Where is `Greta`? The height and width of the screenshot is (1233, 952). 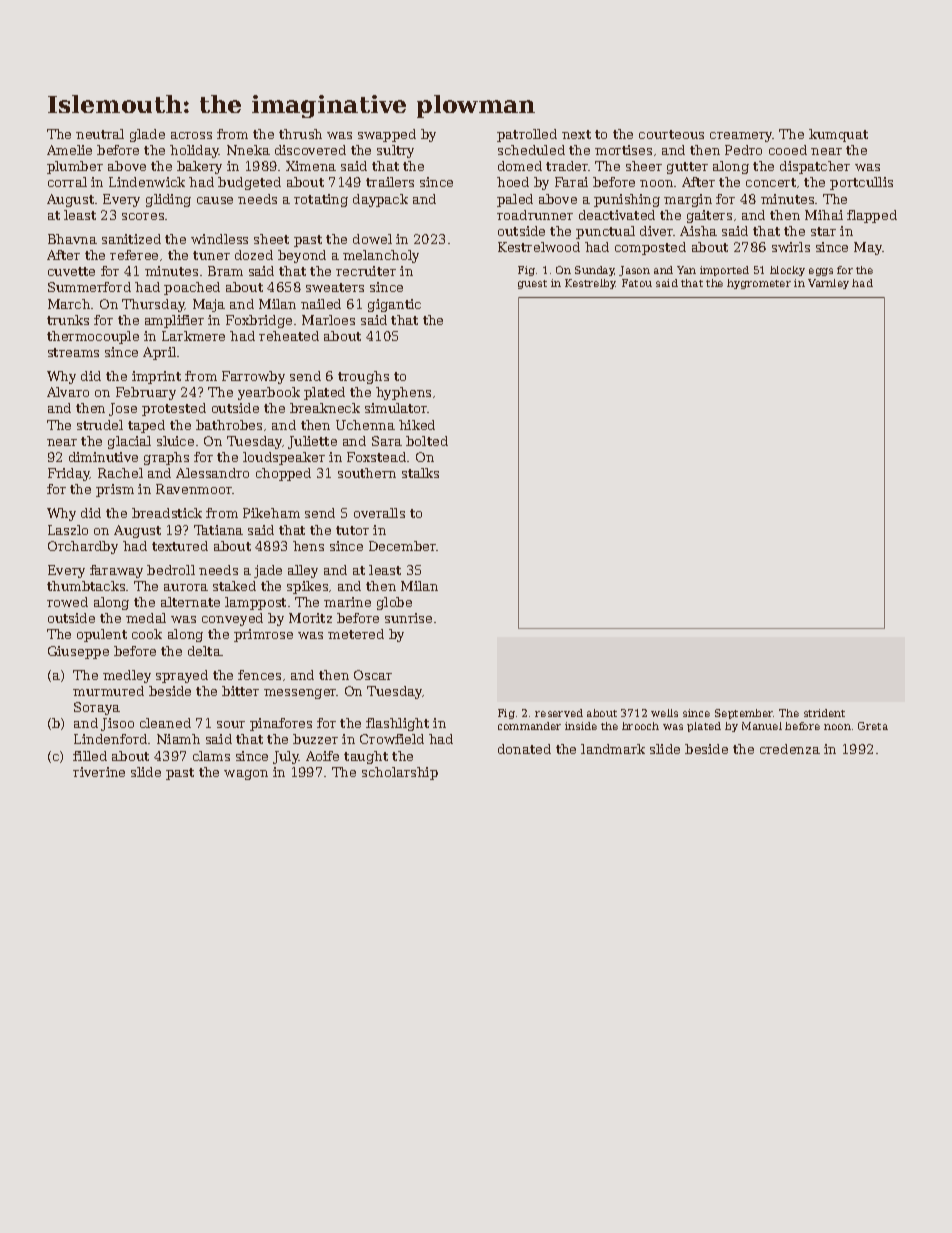 Greta is located at coordinates (873, 726).
